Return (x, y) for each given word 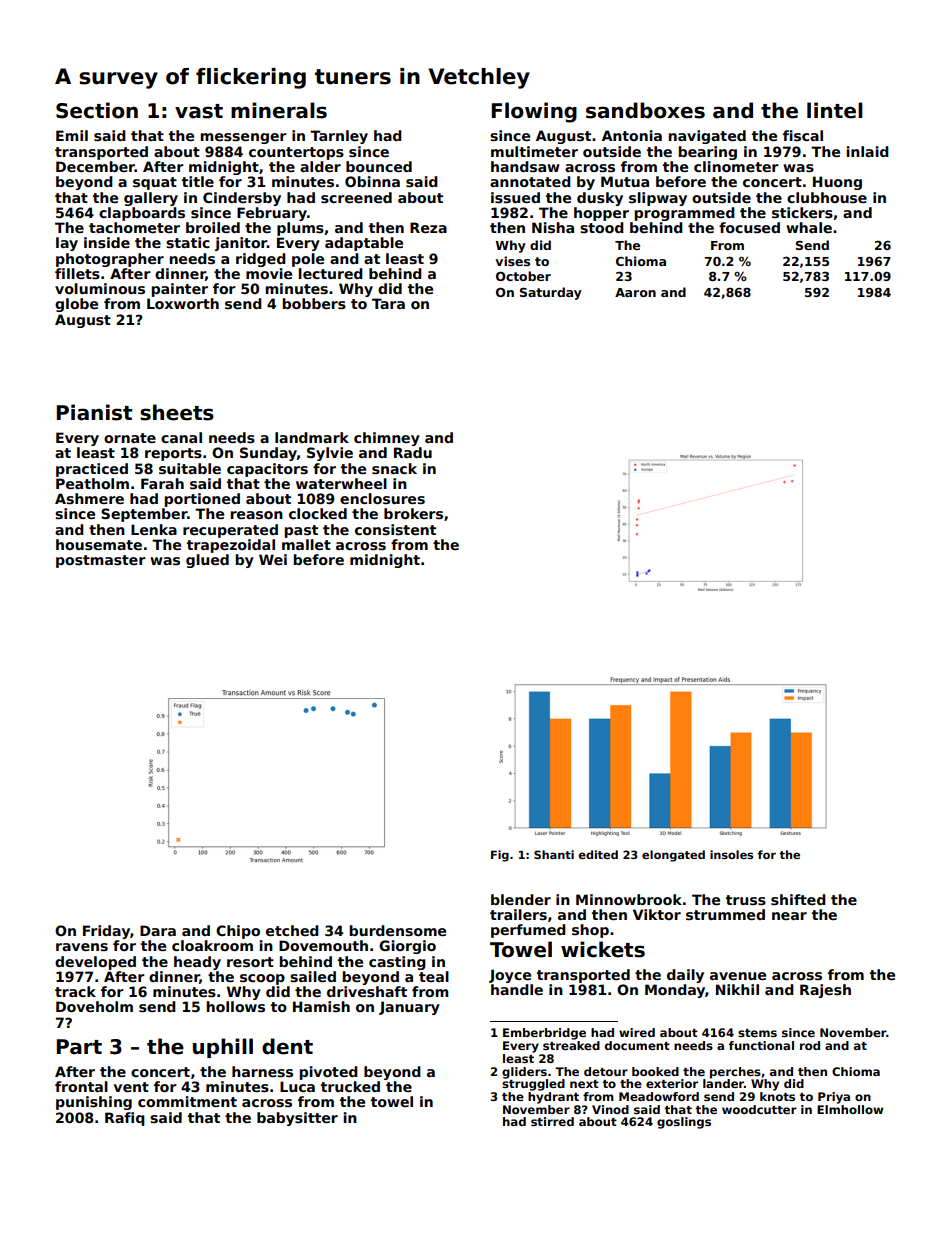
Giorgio (407, 947)
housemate (99, 544)
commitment (187, 1101)
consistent (395, 529)
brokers (413, 513)
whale (809, 227)
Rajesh (825, 991)
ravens (82, 947)
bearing (707, 153)
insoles (731, 854)
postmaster (101, 561)
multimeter (534, 151)
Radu (413, 452)
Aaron (635, 292)
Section (97, 110)
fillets (77, 273)
